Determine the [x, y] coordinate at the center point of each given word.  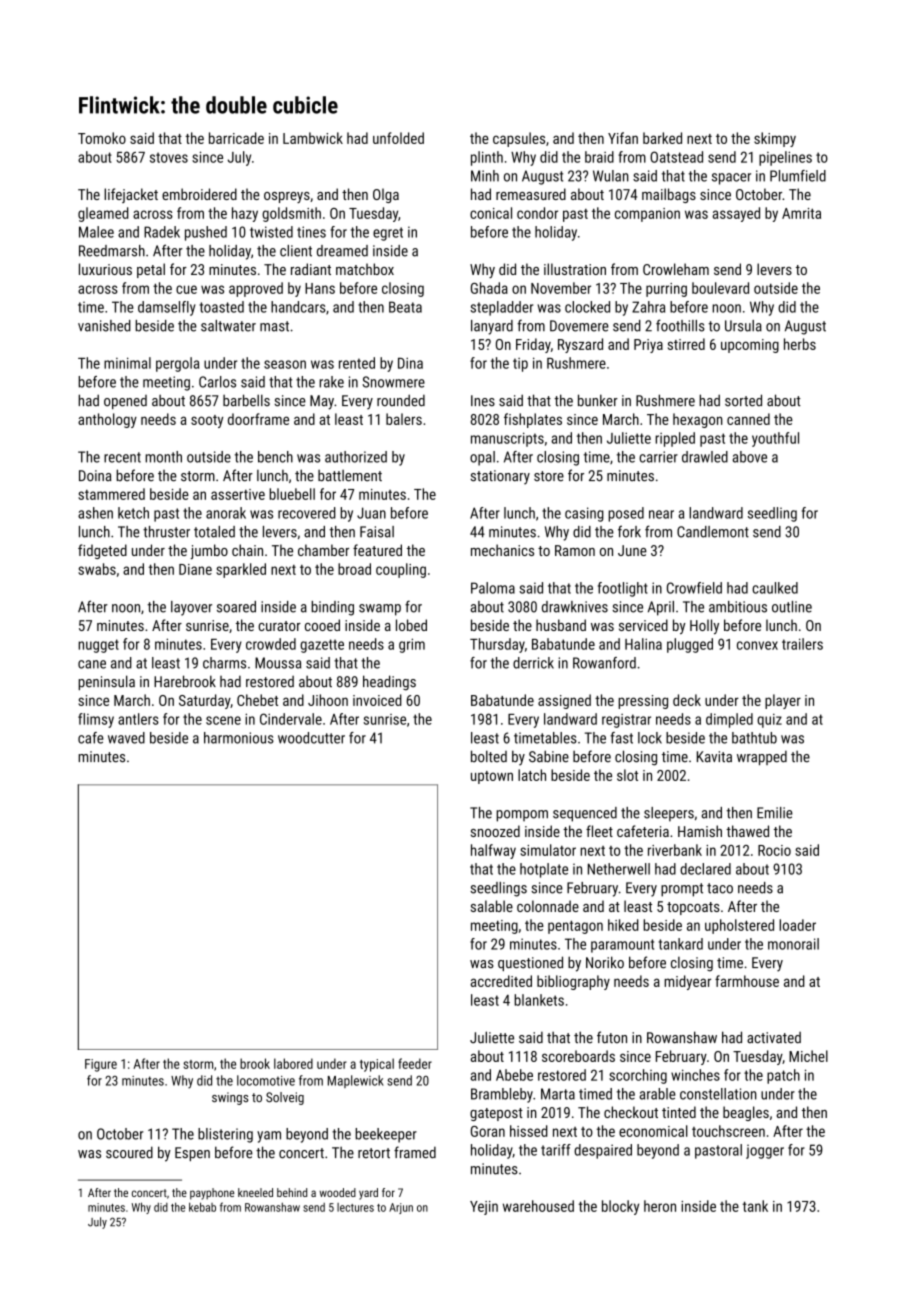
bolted [489, 756]
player [783, 701]
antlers [138, 719]
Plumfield [798, 176]
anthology [107, 420]
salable [492, 906]
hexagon [698, 420]
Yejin [484, 1208]
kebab [202, 1207]
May [322, 402]
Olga [386, 195]
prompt [682, 890]
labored [293, 1063]
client [296, 251]
